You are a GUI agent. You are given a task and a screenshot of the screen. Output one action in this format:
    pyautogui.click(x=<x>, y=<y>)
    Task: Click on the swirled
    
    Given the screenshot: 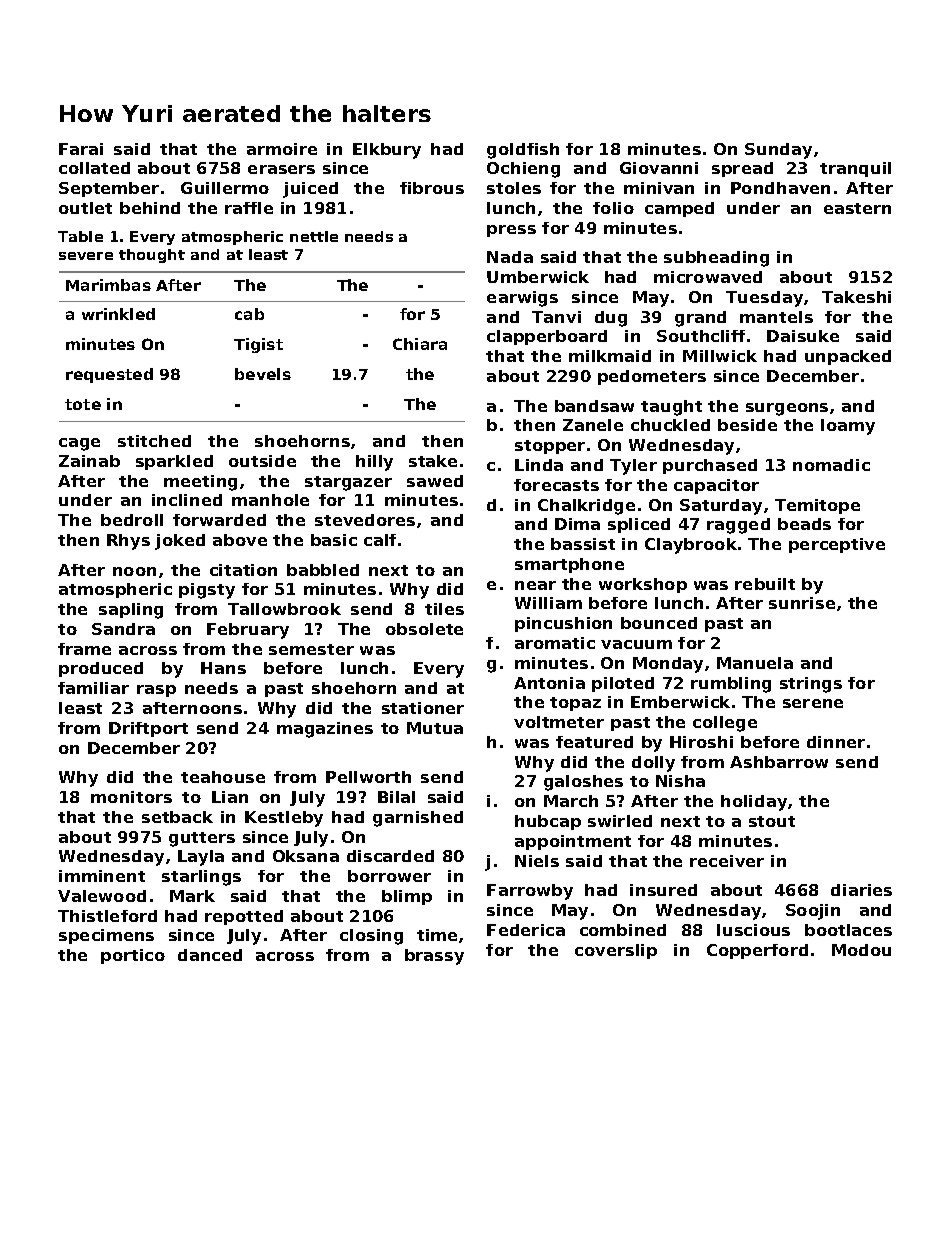 What is the action you would take?
    pyautogui.click(x=620, y=821)
